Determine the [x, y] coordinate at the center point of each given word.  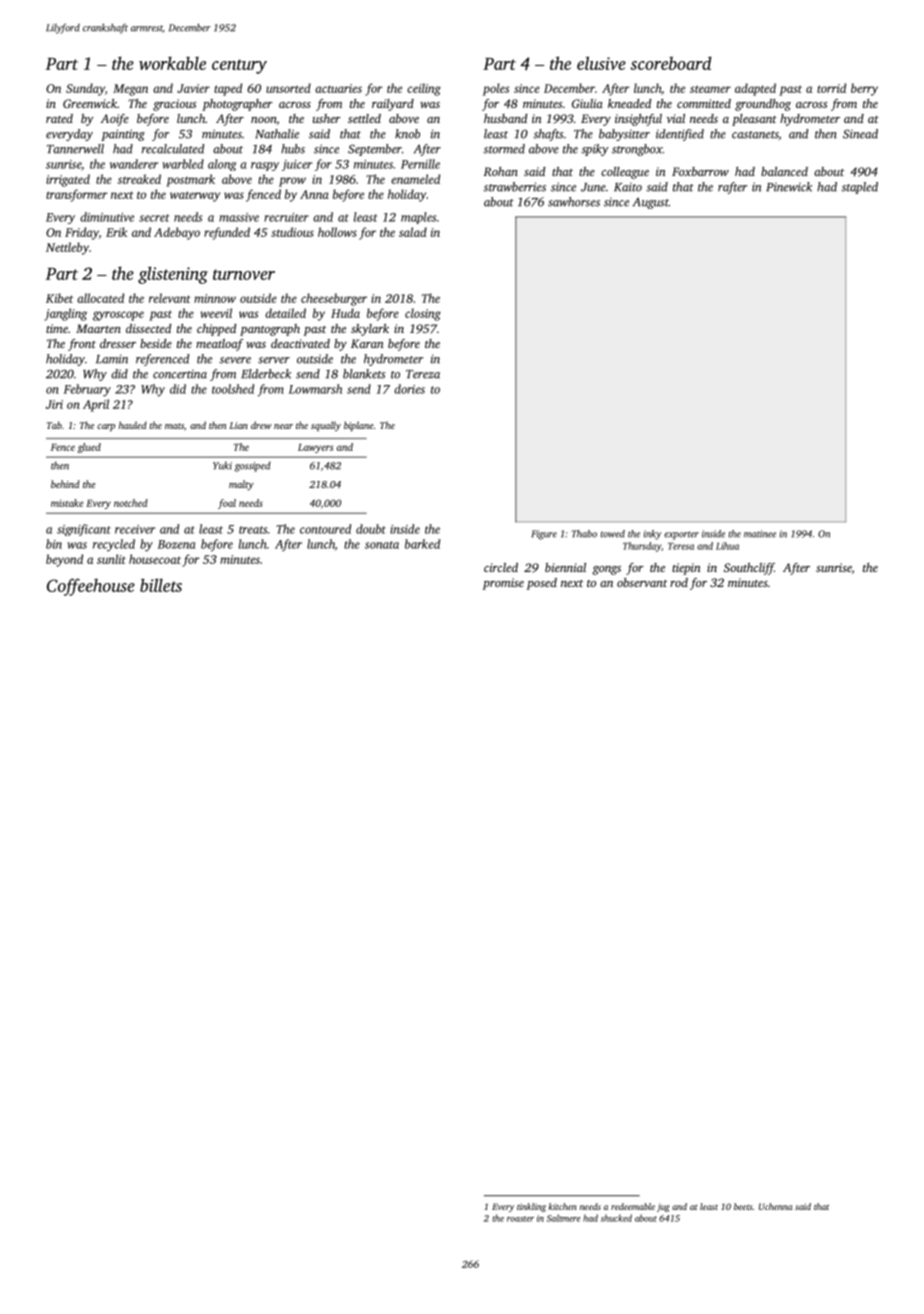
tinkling [531, 1207]
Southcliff [749, 569]
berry [864, 89]
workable [172, 63]
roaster [520, 1219]
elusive [601, 63]
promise [503, 584]
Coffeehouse [91, 587]
